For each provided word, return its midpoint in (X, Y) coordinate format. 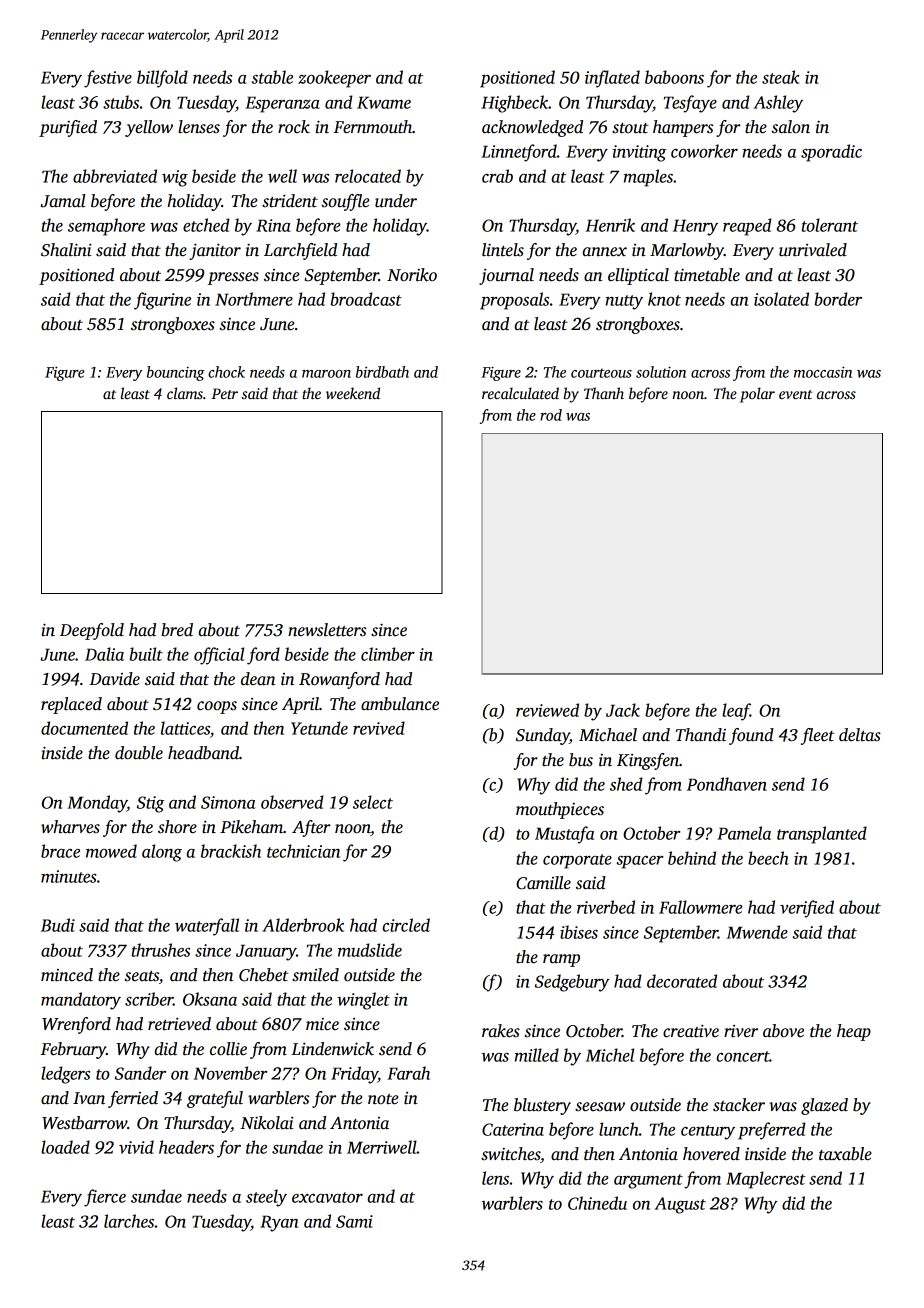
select (373, 802)
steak (780, 77)
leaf (736, 712)
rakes (501, 1031)
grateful (215, 1099)
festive (108, 79)
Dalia (104, 654)
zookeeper (334, 79)
